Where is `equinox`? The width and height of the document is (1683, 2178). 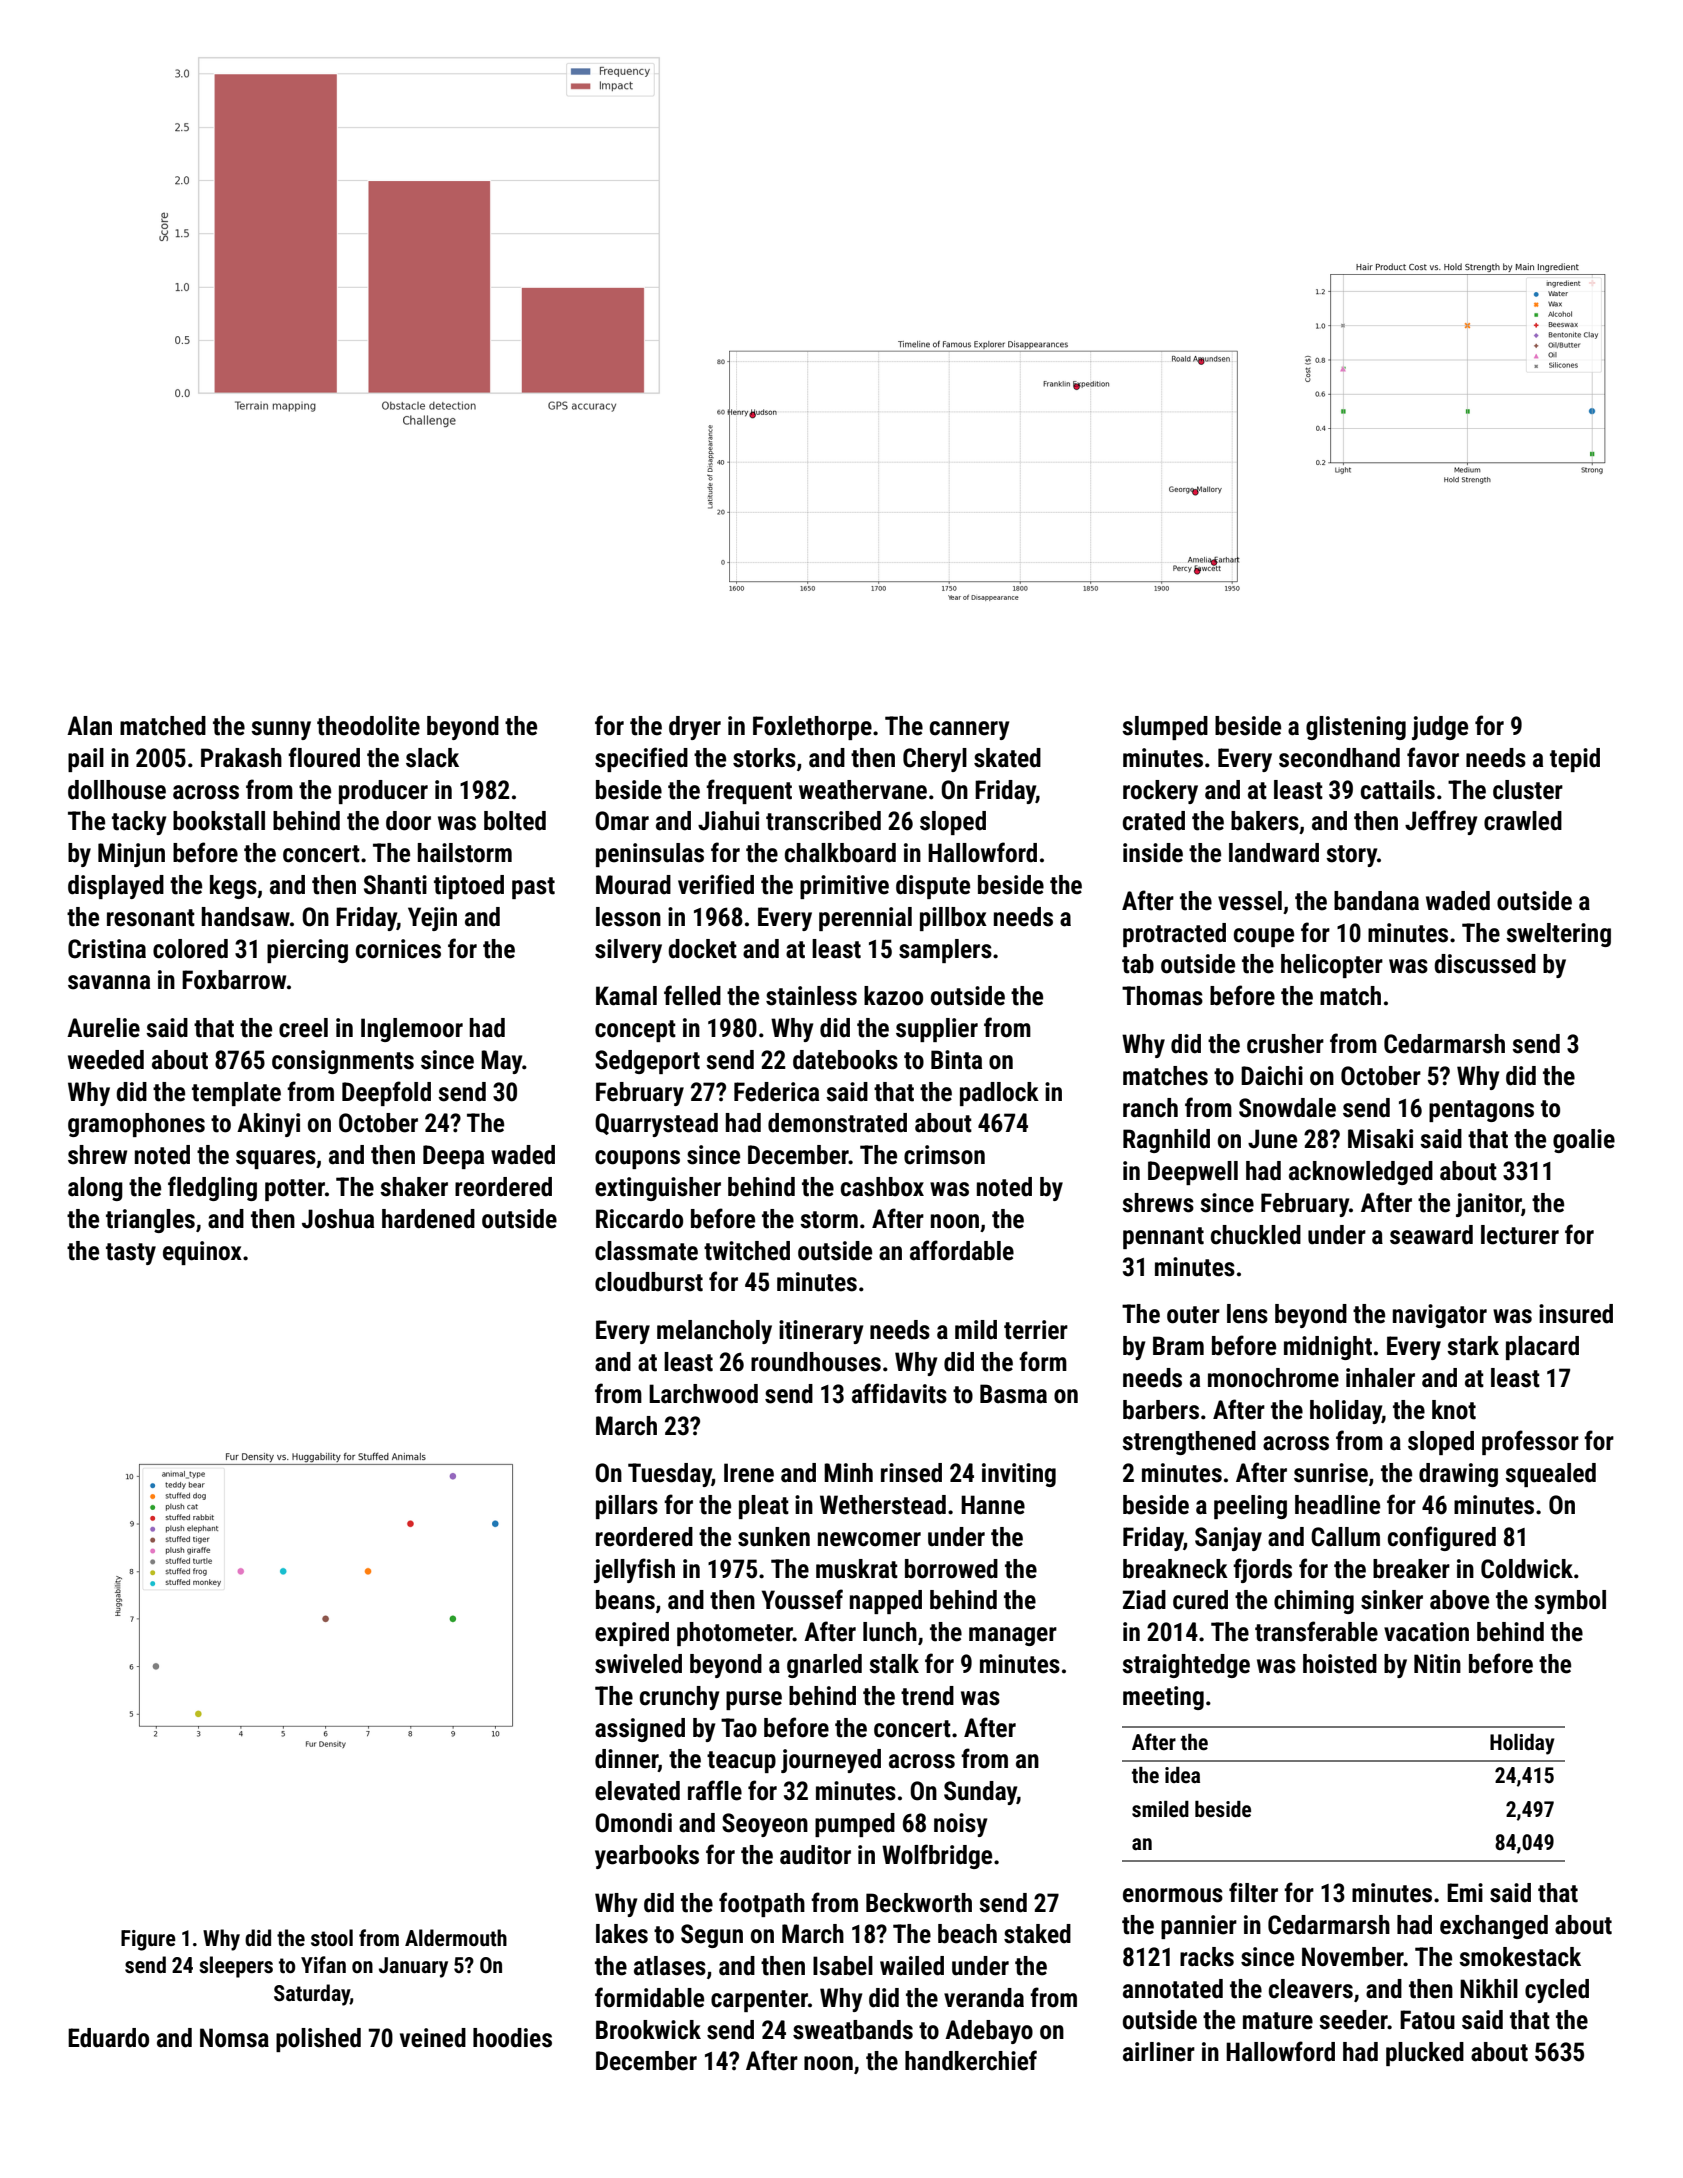
equinox is located at coordinates (202, 1253).
